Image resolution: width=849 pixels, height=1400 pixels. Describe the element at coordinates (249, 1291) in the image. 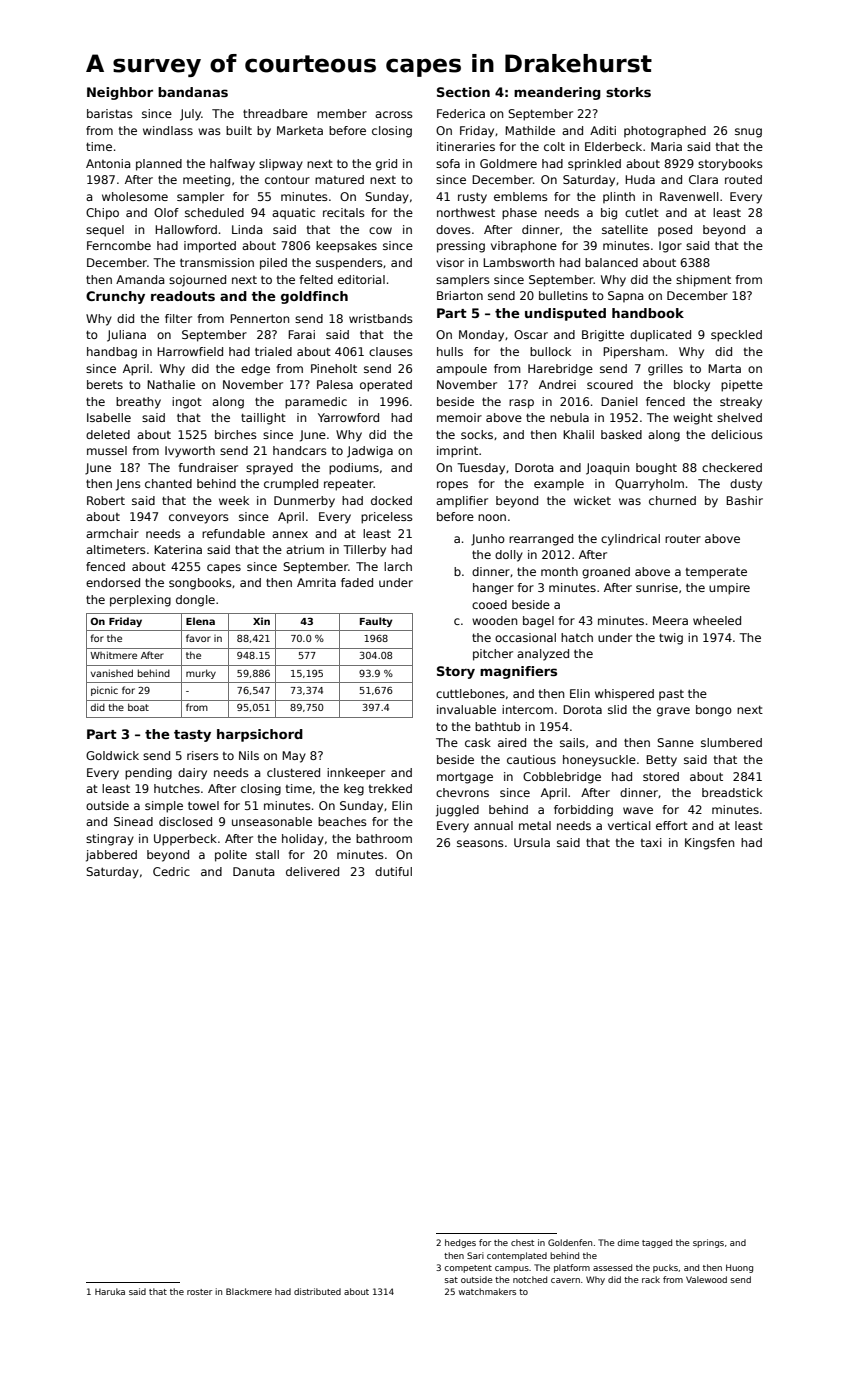

I see `Blackmere` at that location.
